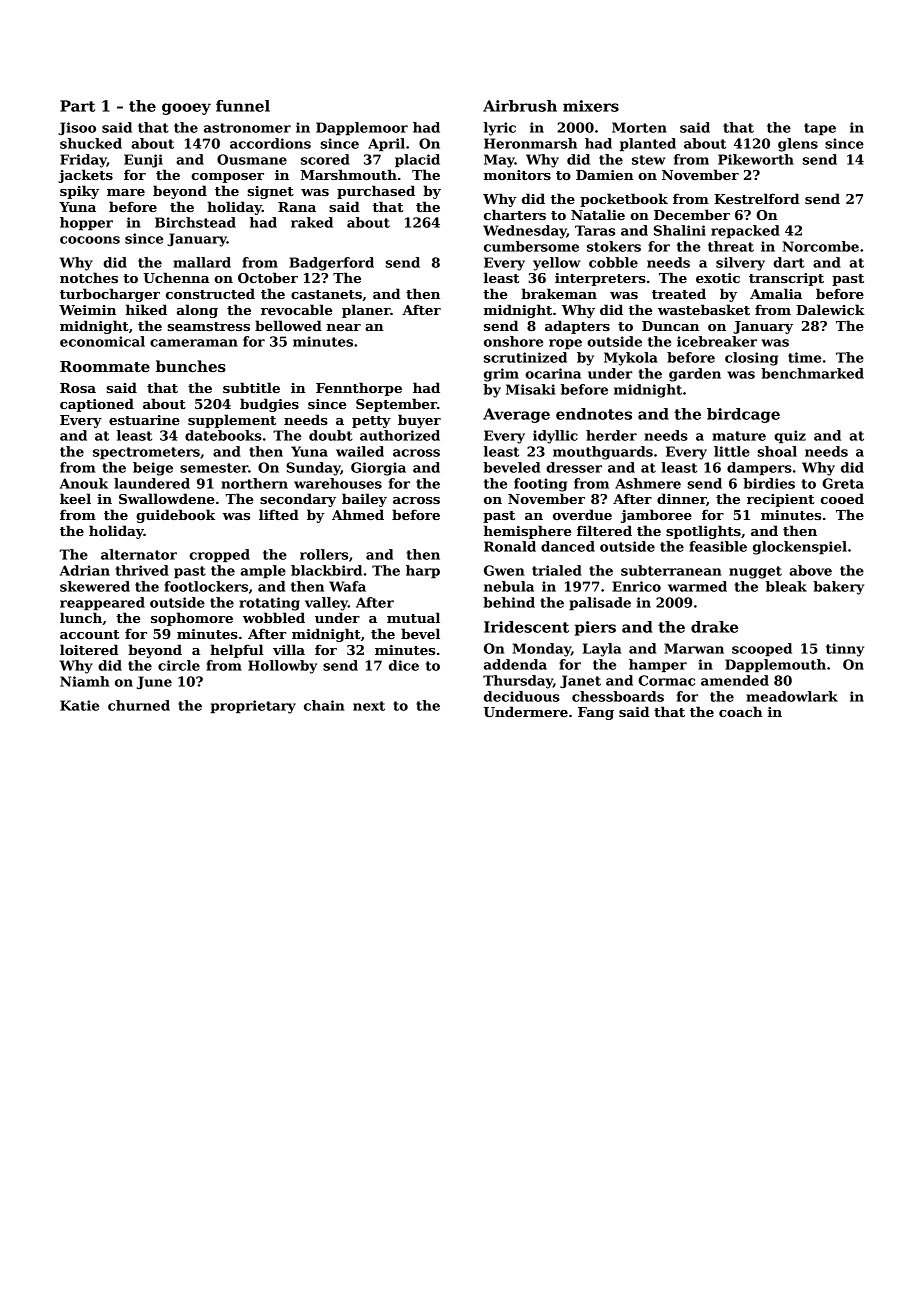 This screenshot has height=1314, width=924. Describe the element at coordinates (786, 586) in the screenshot. I see `bleak` at that location.
